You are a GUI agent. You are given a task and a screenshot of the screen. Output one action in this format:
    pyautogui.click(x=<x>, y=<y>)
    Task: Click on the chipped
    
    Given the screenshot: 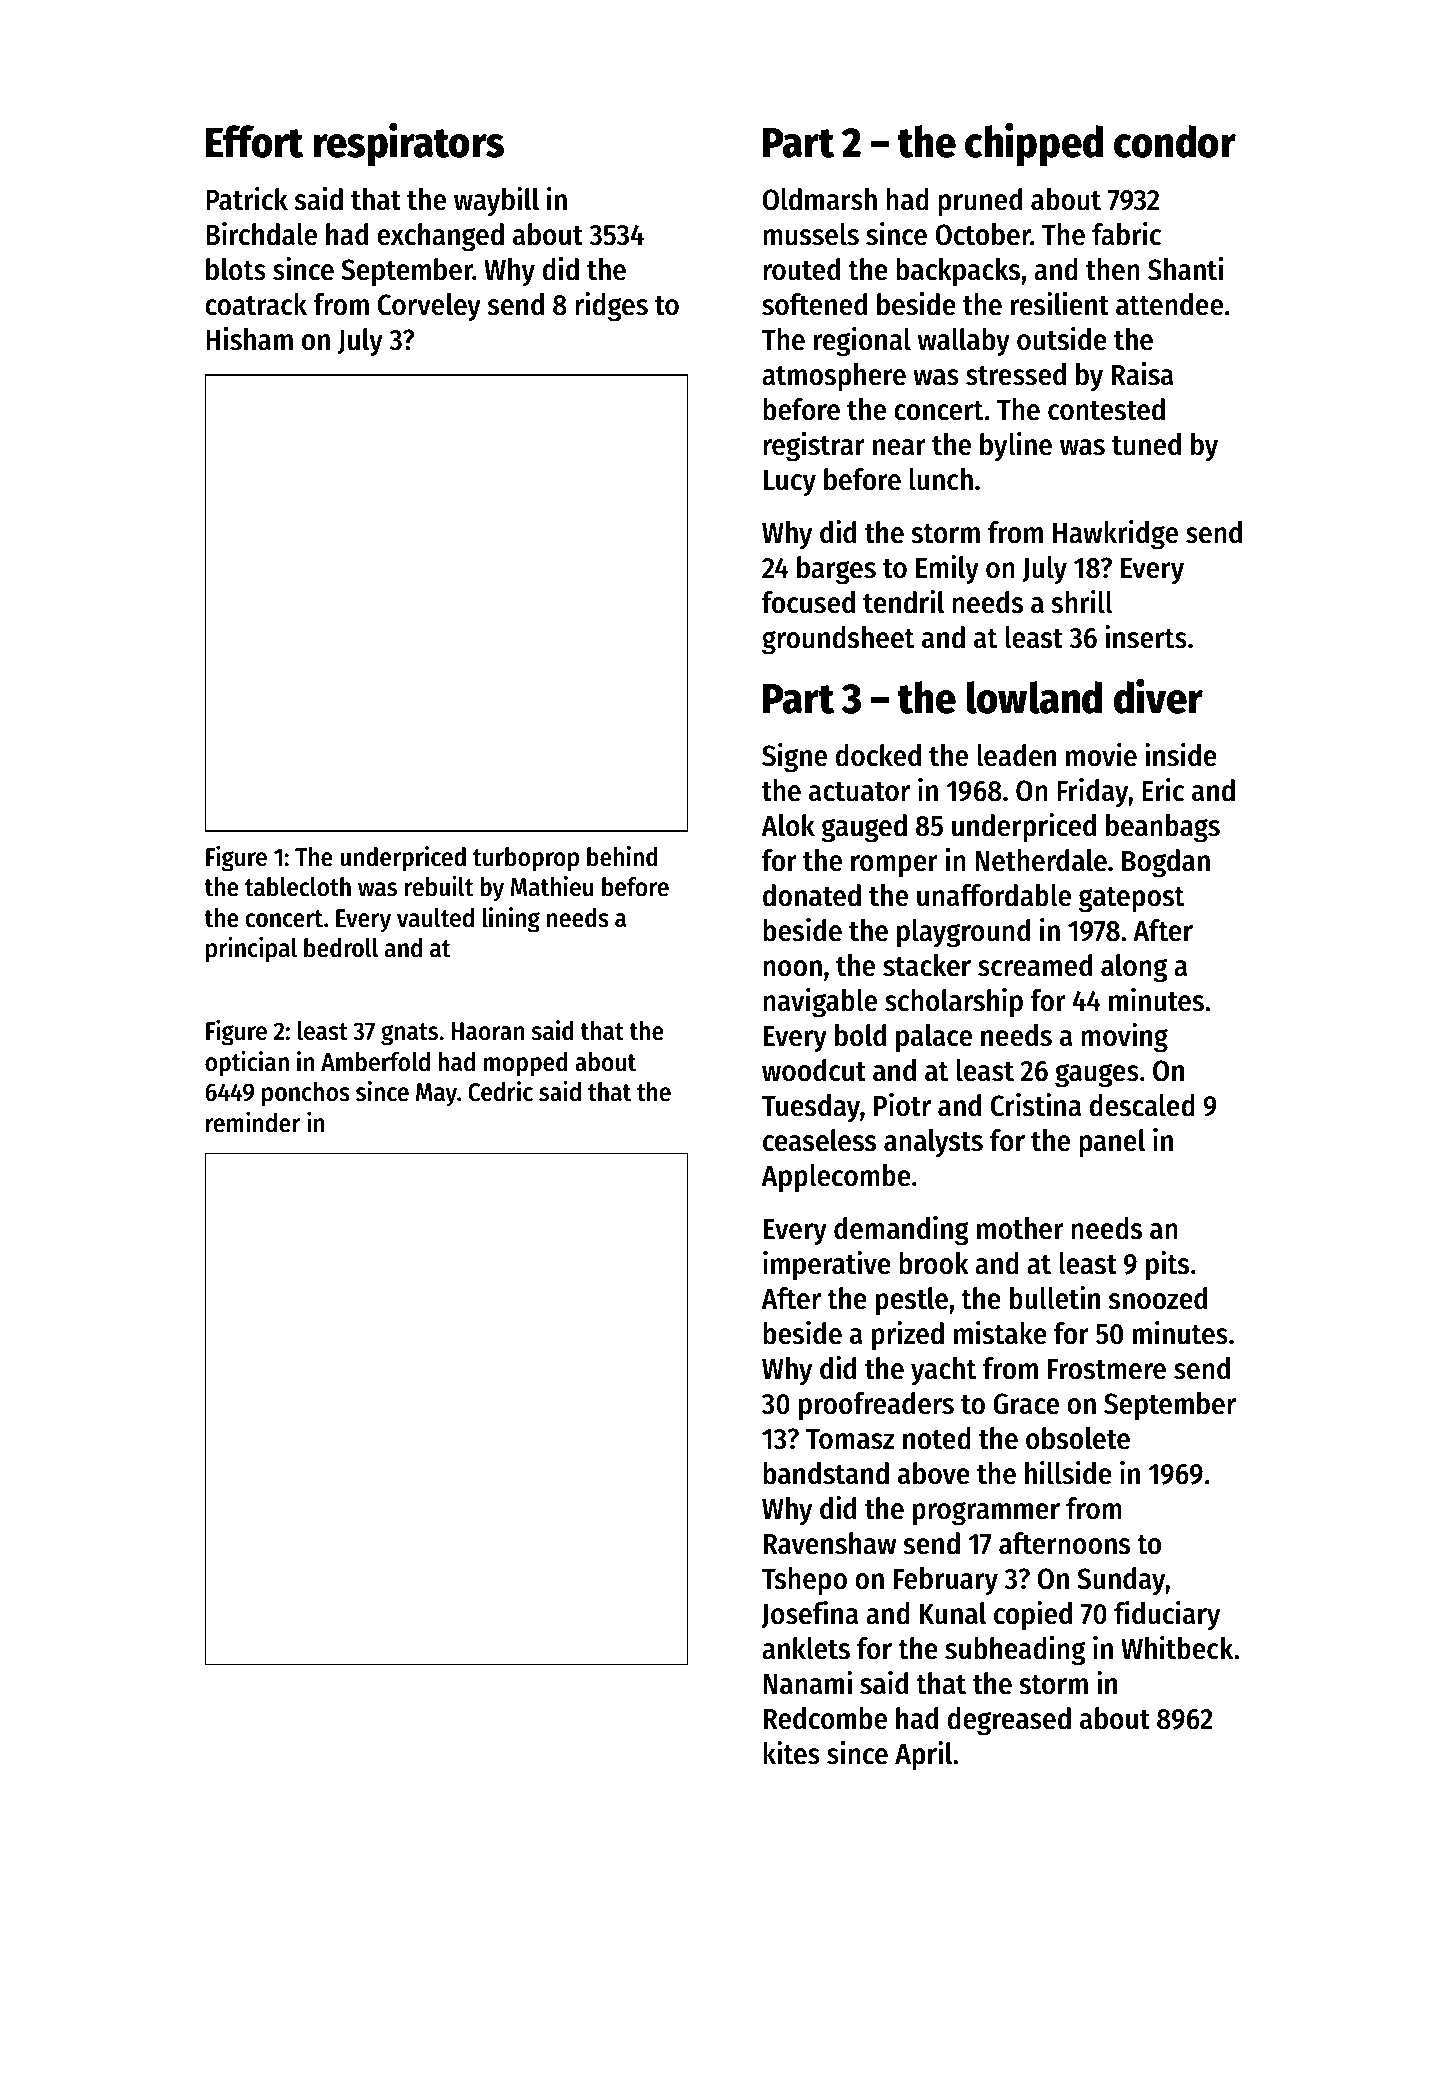 What is the action you would take?
    pyautogui.click(x=1034, y=145)
